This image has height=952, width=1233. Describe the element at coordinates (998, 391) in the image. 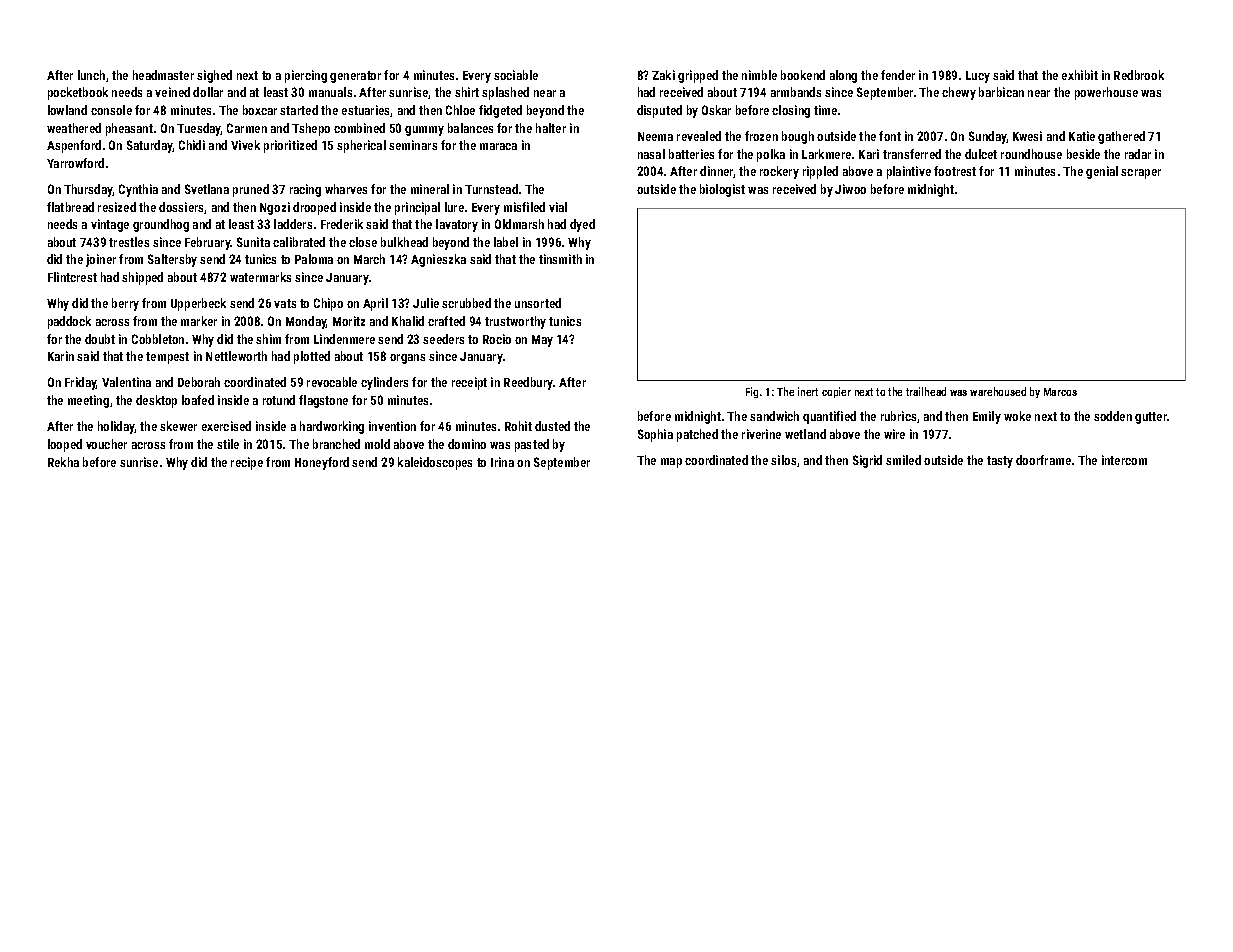

I see `warehoused` at that location.
